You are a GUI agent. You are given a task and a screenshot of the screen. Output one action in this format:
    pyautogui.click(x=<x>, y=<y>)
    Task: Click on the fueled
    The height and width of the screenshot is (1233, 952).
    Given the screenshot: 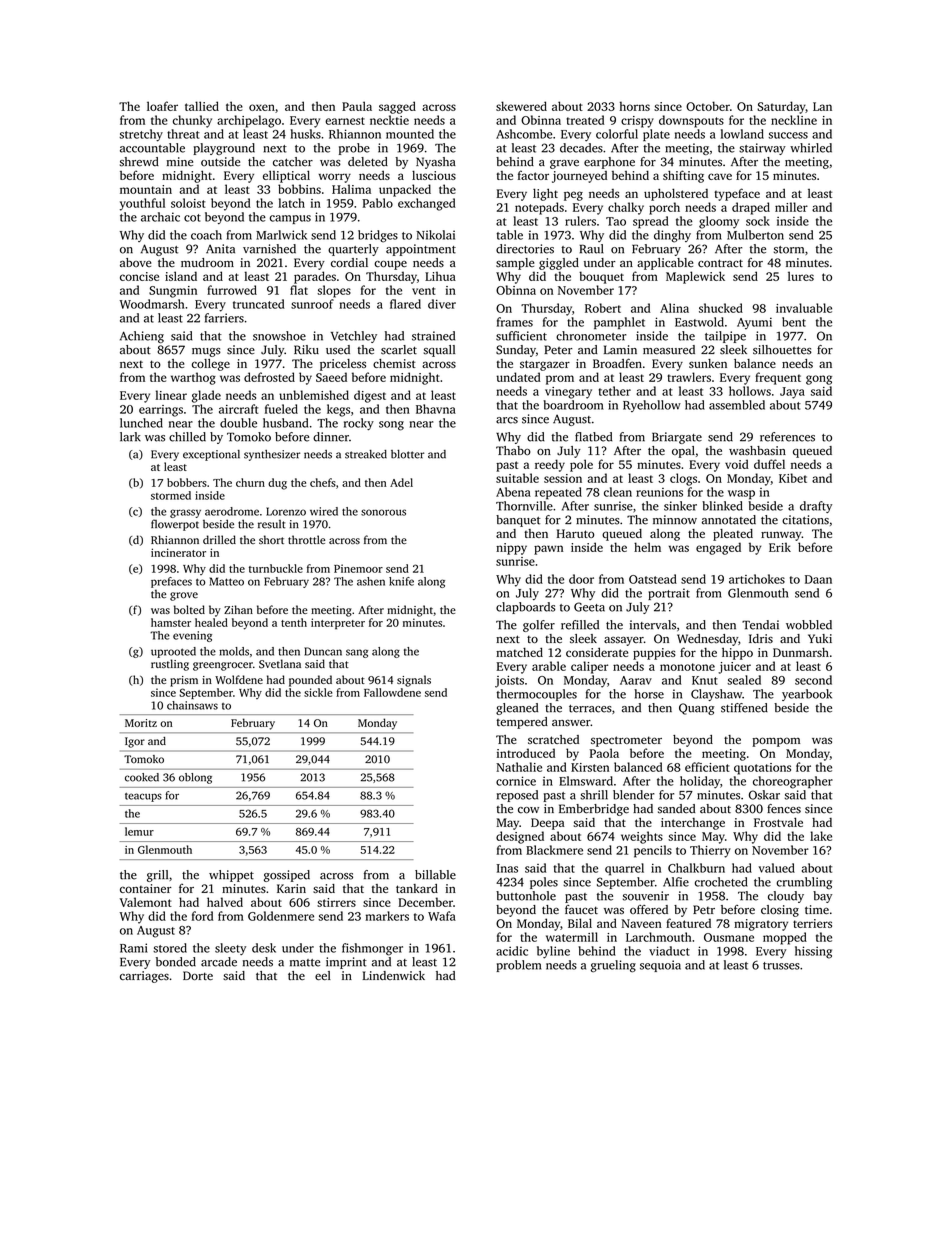 What is the action you would take?
    pyautogui.click(x=281, y=409)
